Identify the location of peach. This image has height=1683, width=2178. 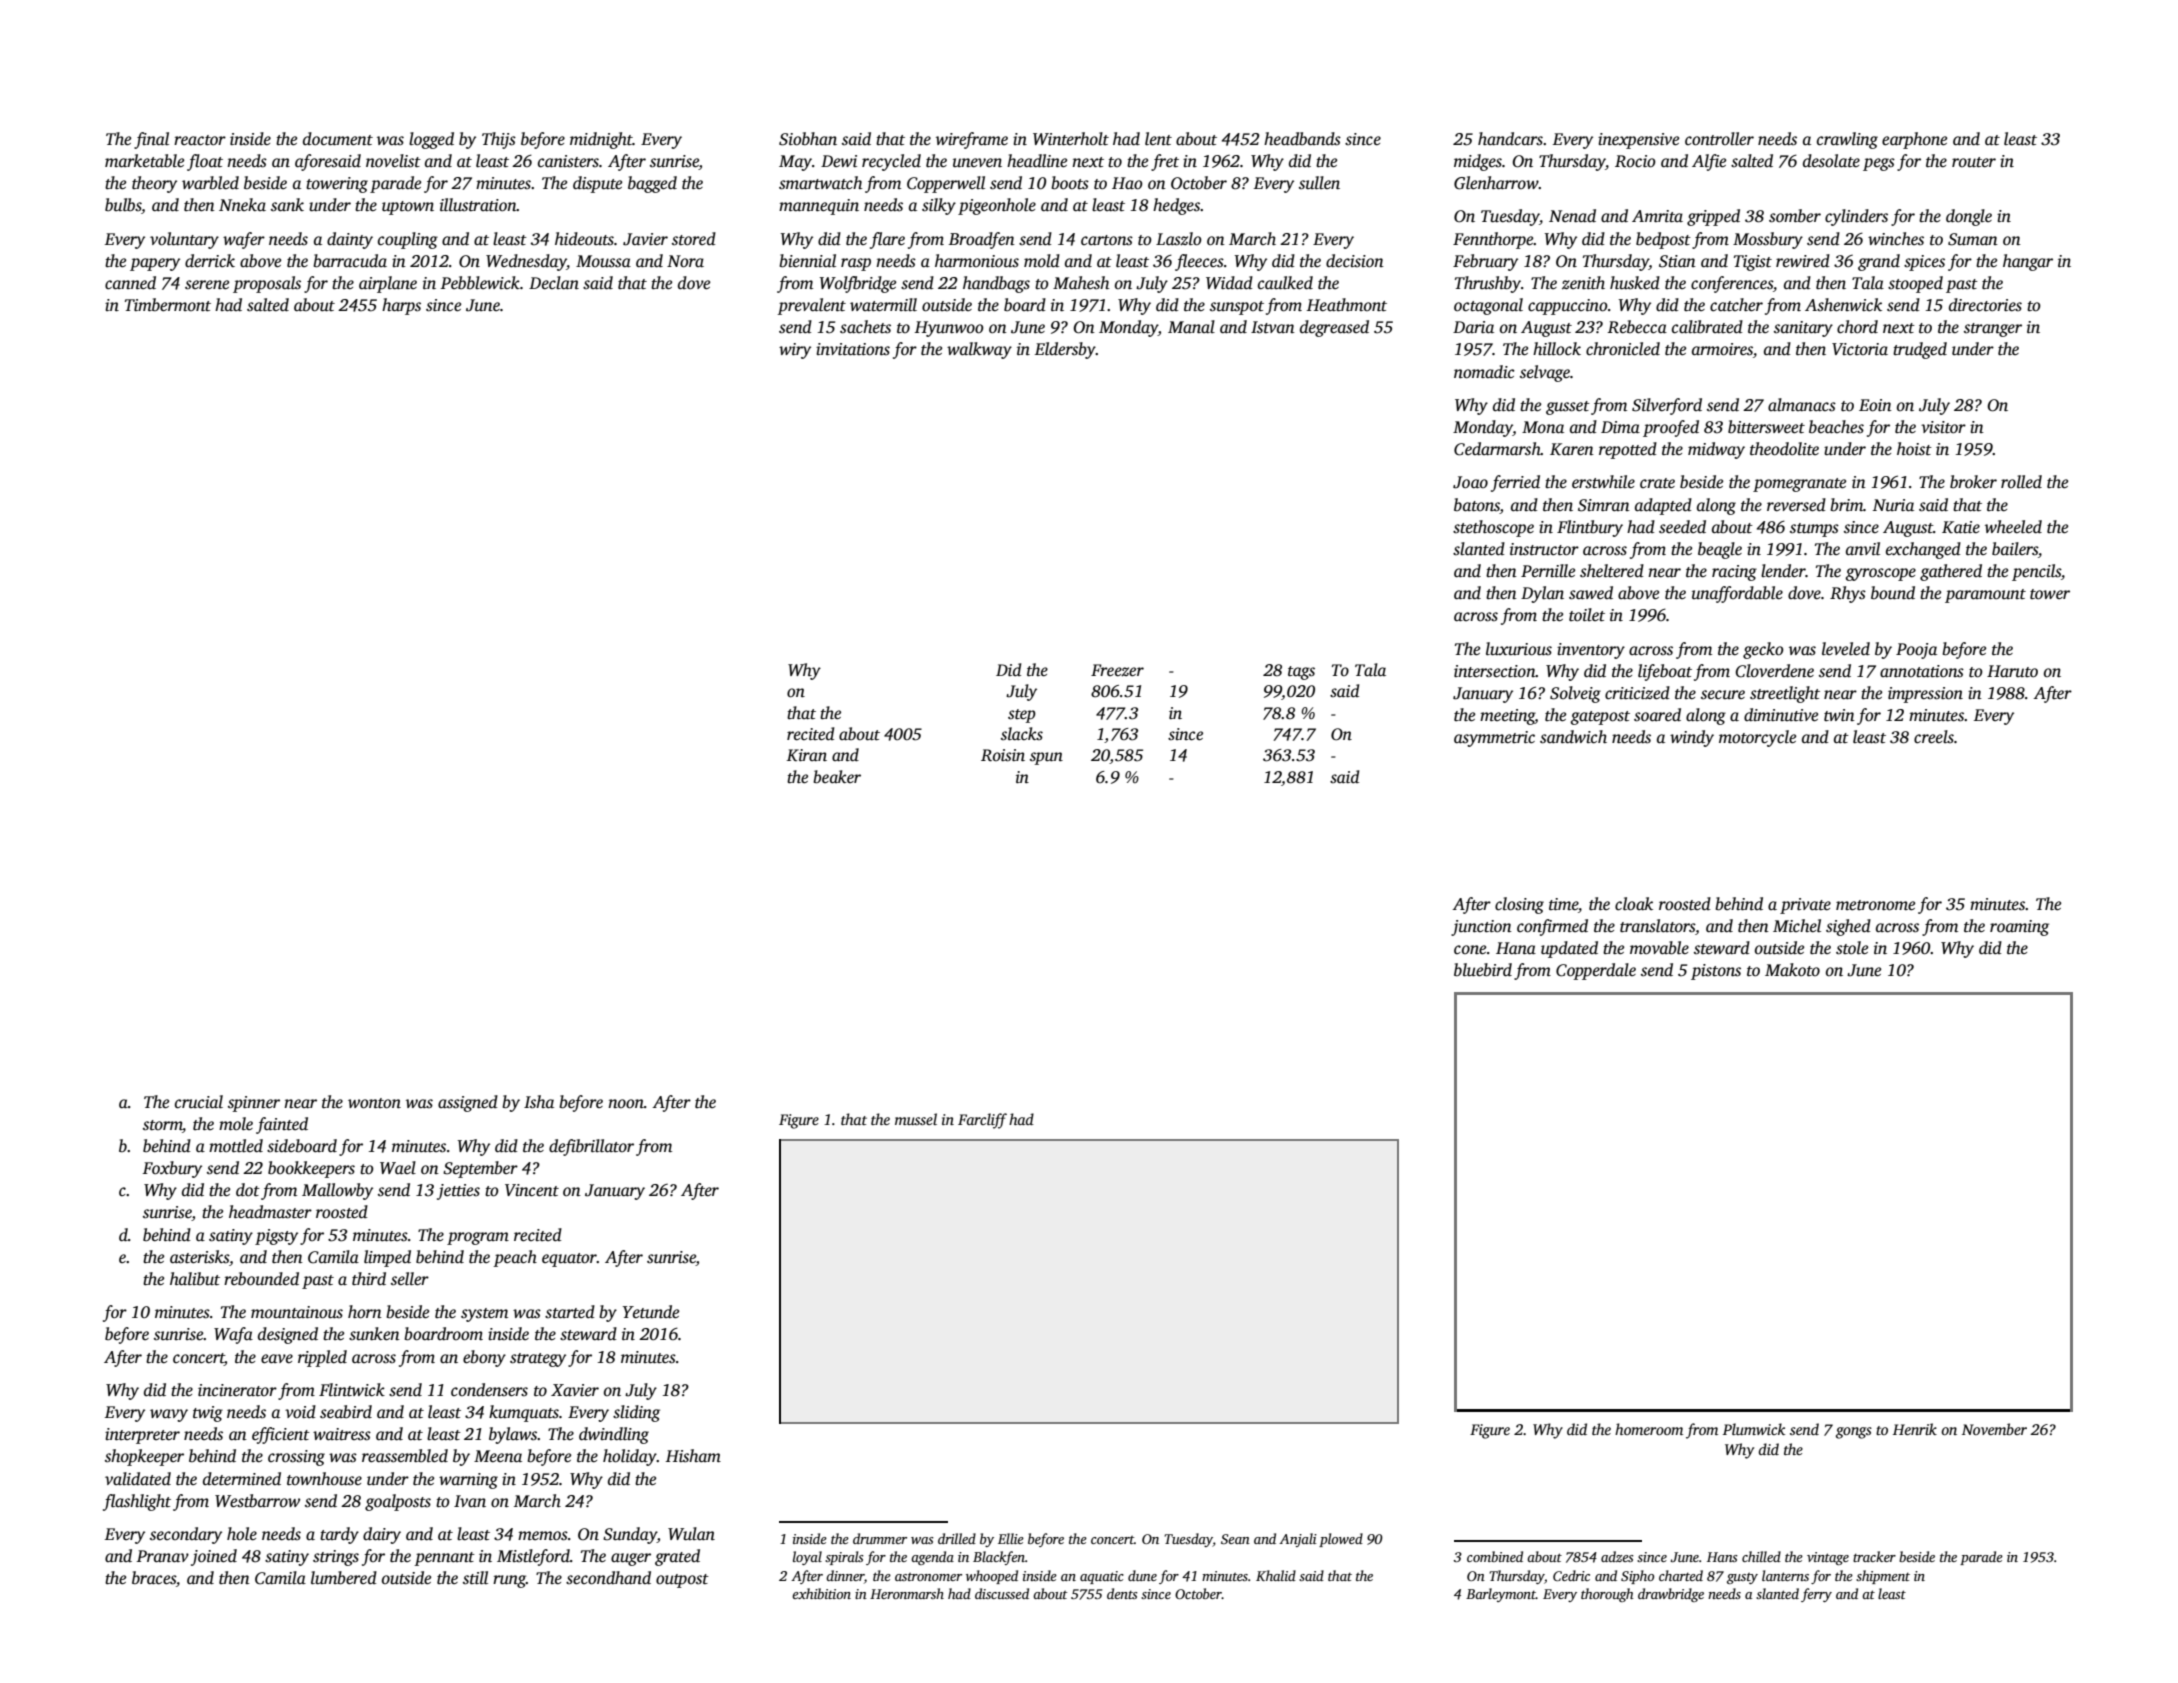
(515, 1258).
